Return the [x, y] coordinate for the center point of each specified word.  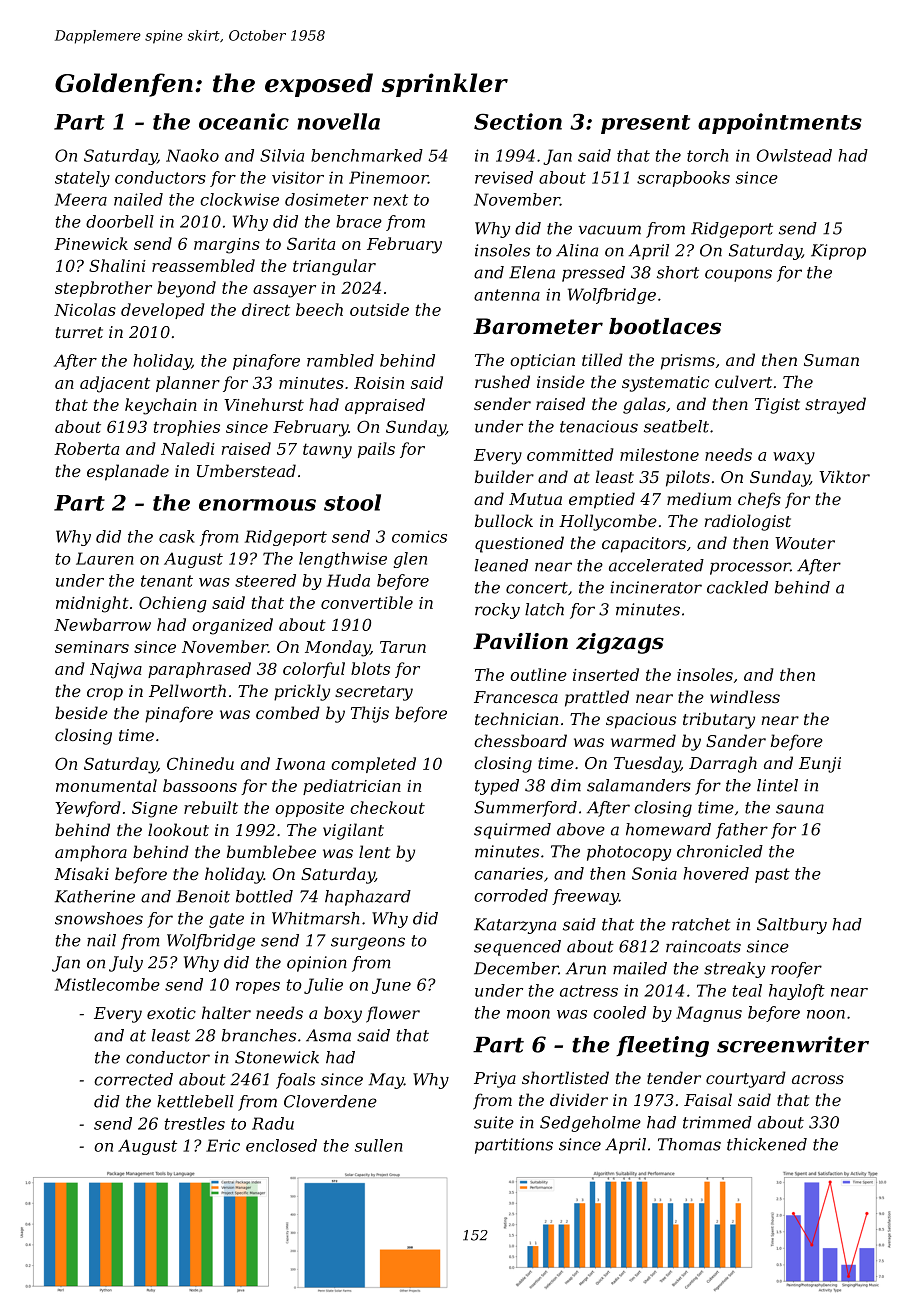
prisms [688, 362]
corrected [133, 1079]
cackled [737, 587]
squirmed [512, 831]
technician [516, 718]
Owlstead [794, 155]
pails [376, 450]
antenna [507, 295]
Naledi [188, 448]
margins [227, 246]
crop [105, 694]
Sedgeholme [590, 1124]
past [772, 875]
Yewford [88, 809]
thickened [767, 1144]
